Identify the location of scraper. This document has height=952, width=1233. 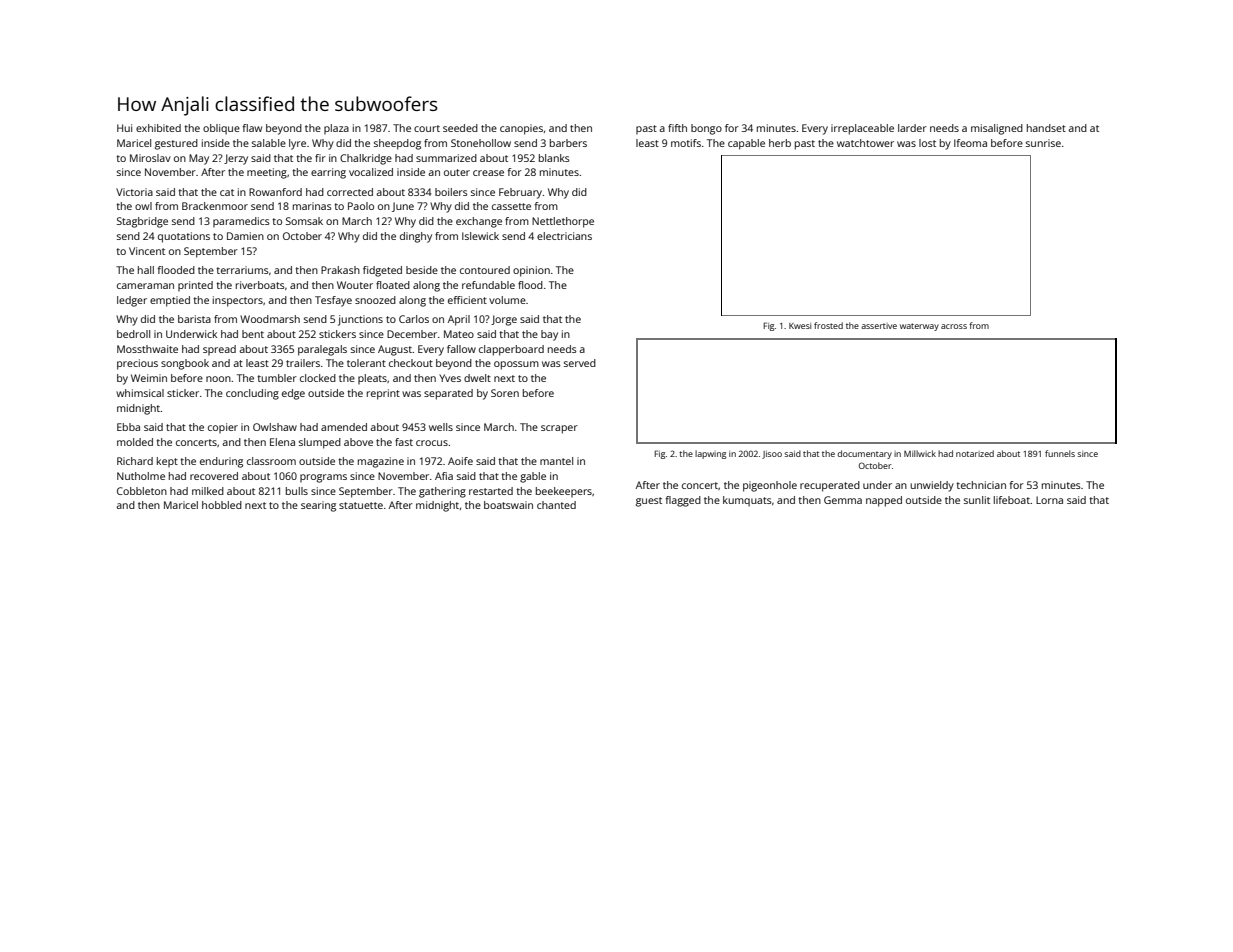
(559, 429).
